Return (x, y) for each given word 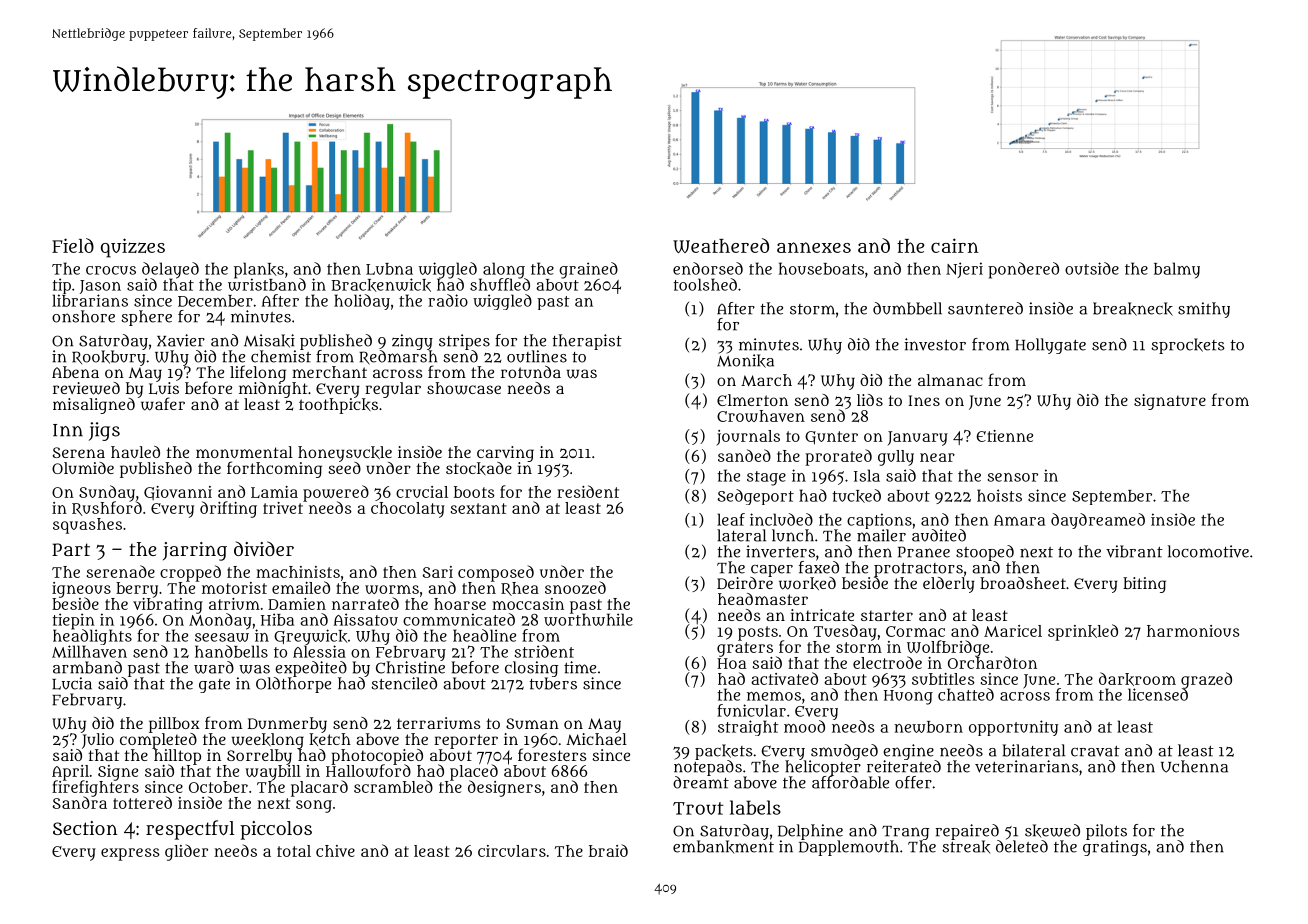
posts (758, 633)
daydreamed (1098, 521)
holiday (362, 302)
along (504, 270)
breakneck (1133, 309)
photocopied (377, 757)
